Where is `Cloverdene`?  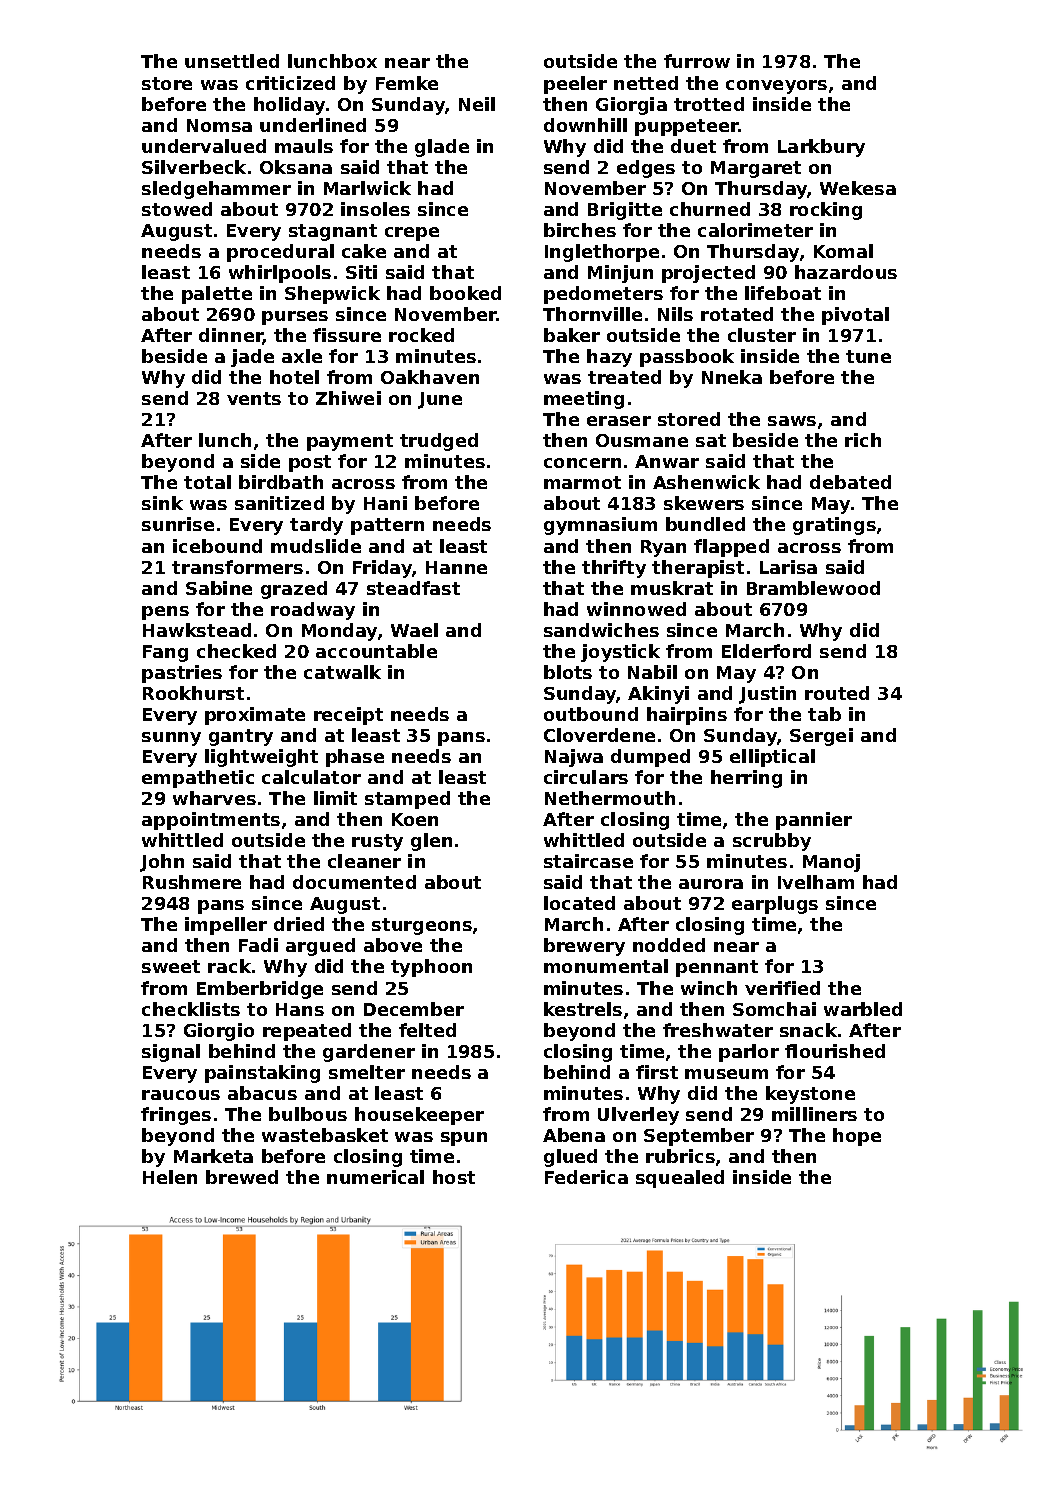
Cloverdene is located at coordinates (599, 735).
